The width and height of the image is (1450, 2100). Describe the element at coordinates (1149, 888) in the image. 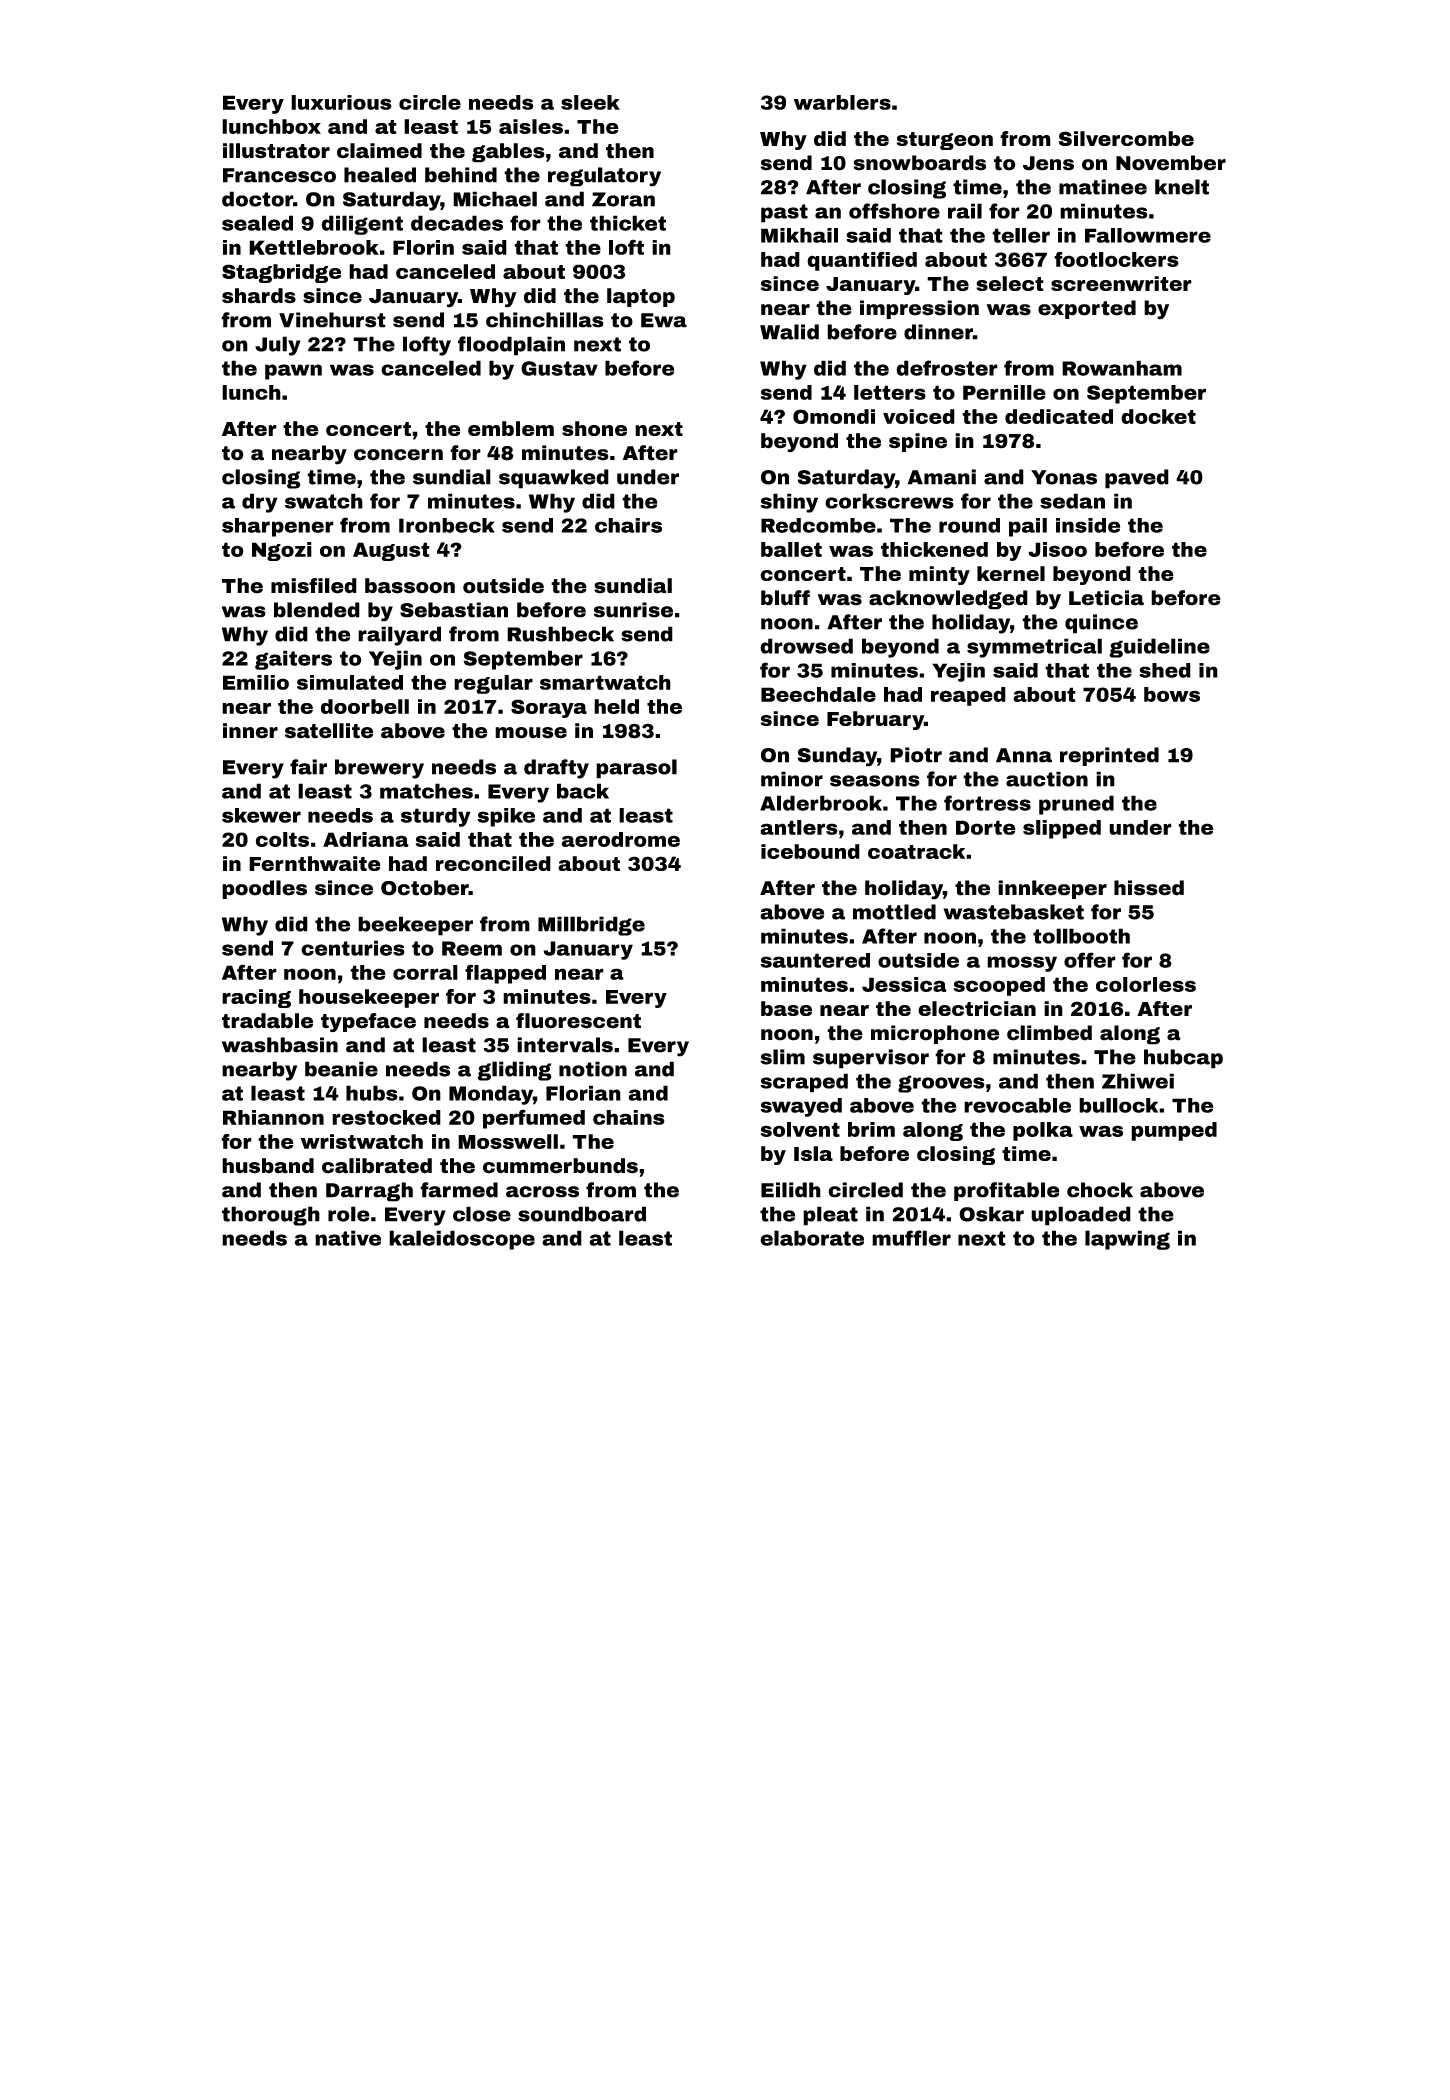

I see `hissed` at that location.
